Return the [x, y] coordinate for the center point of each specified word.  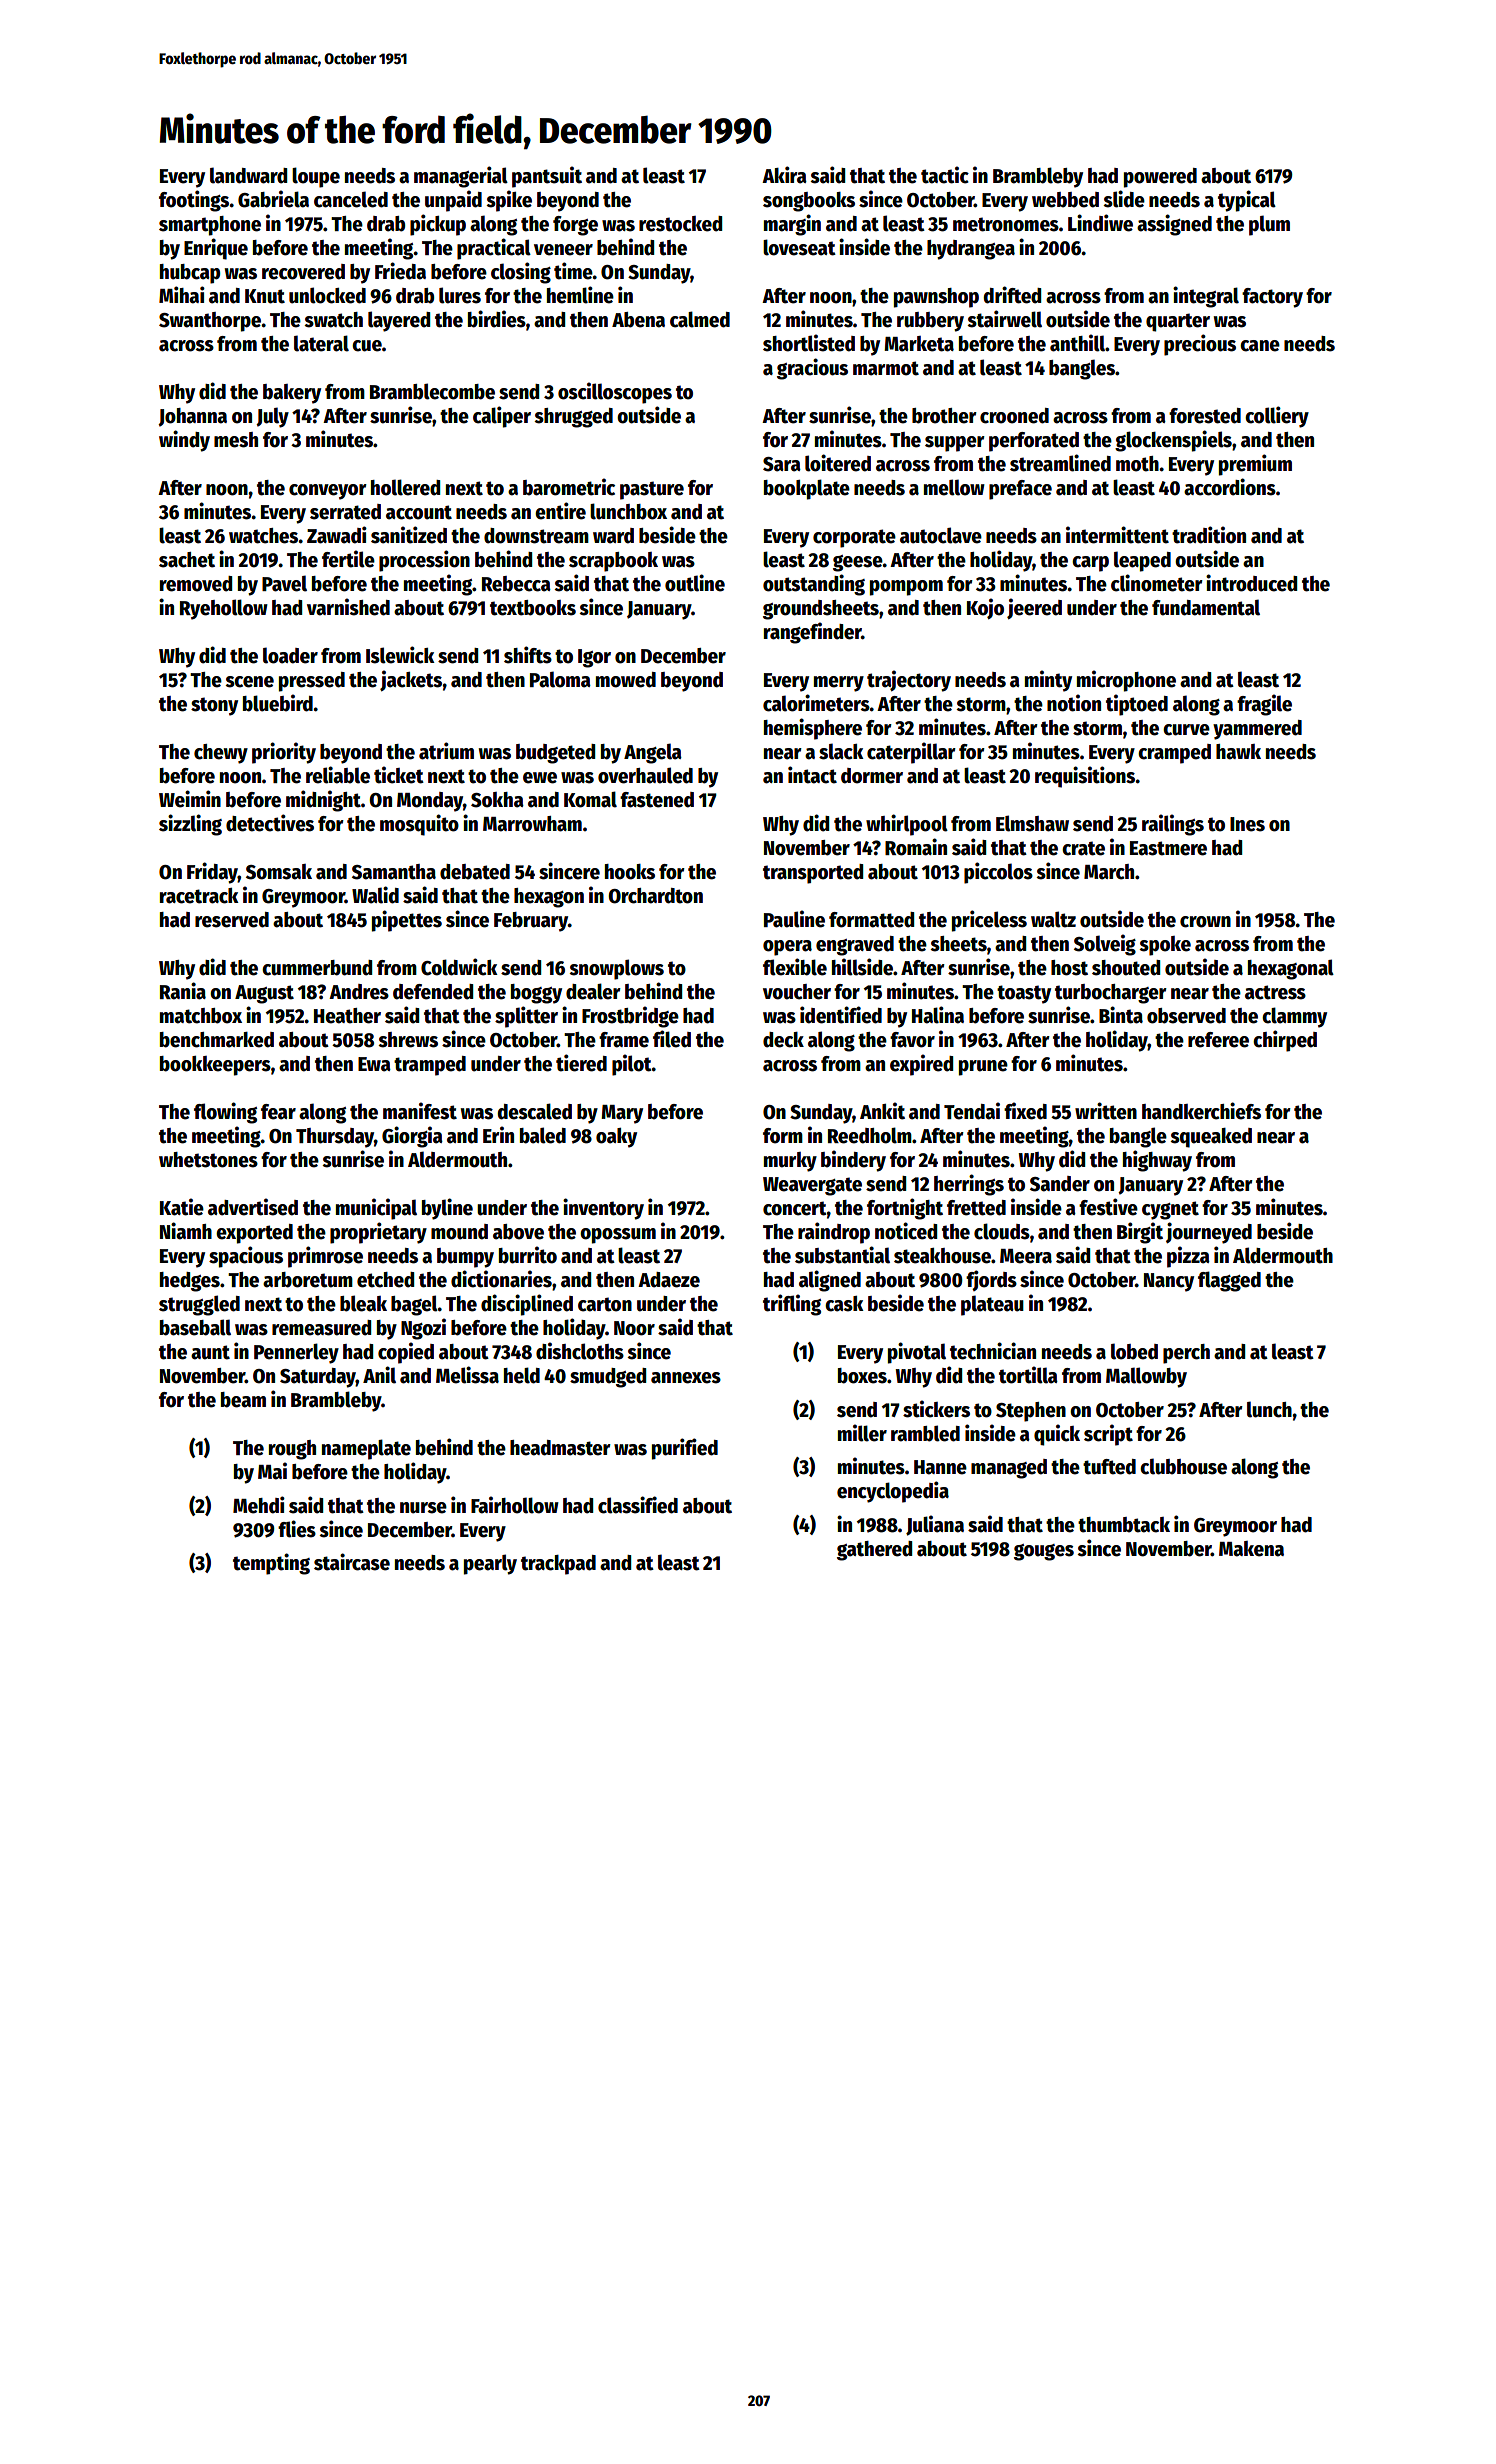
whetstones [208, 1160]
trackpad [558, 1565]
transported [813, 874]
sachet [187, 560]
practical [494, 249]
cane [1260, 346]
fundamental [1206, 607]
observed [1186, 1016]
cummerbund [317, 968]
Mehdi [259, 1505]
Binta [1121, 1015]
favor [912, 1040]
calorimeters [816, 703]
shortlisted [809, 343]
